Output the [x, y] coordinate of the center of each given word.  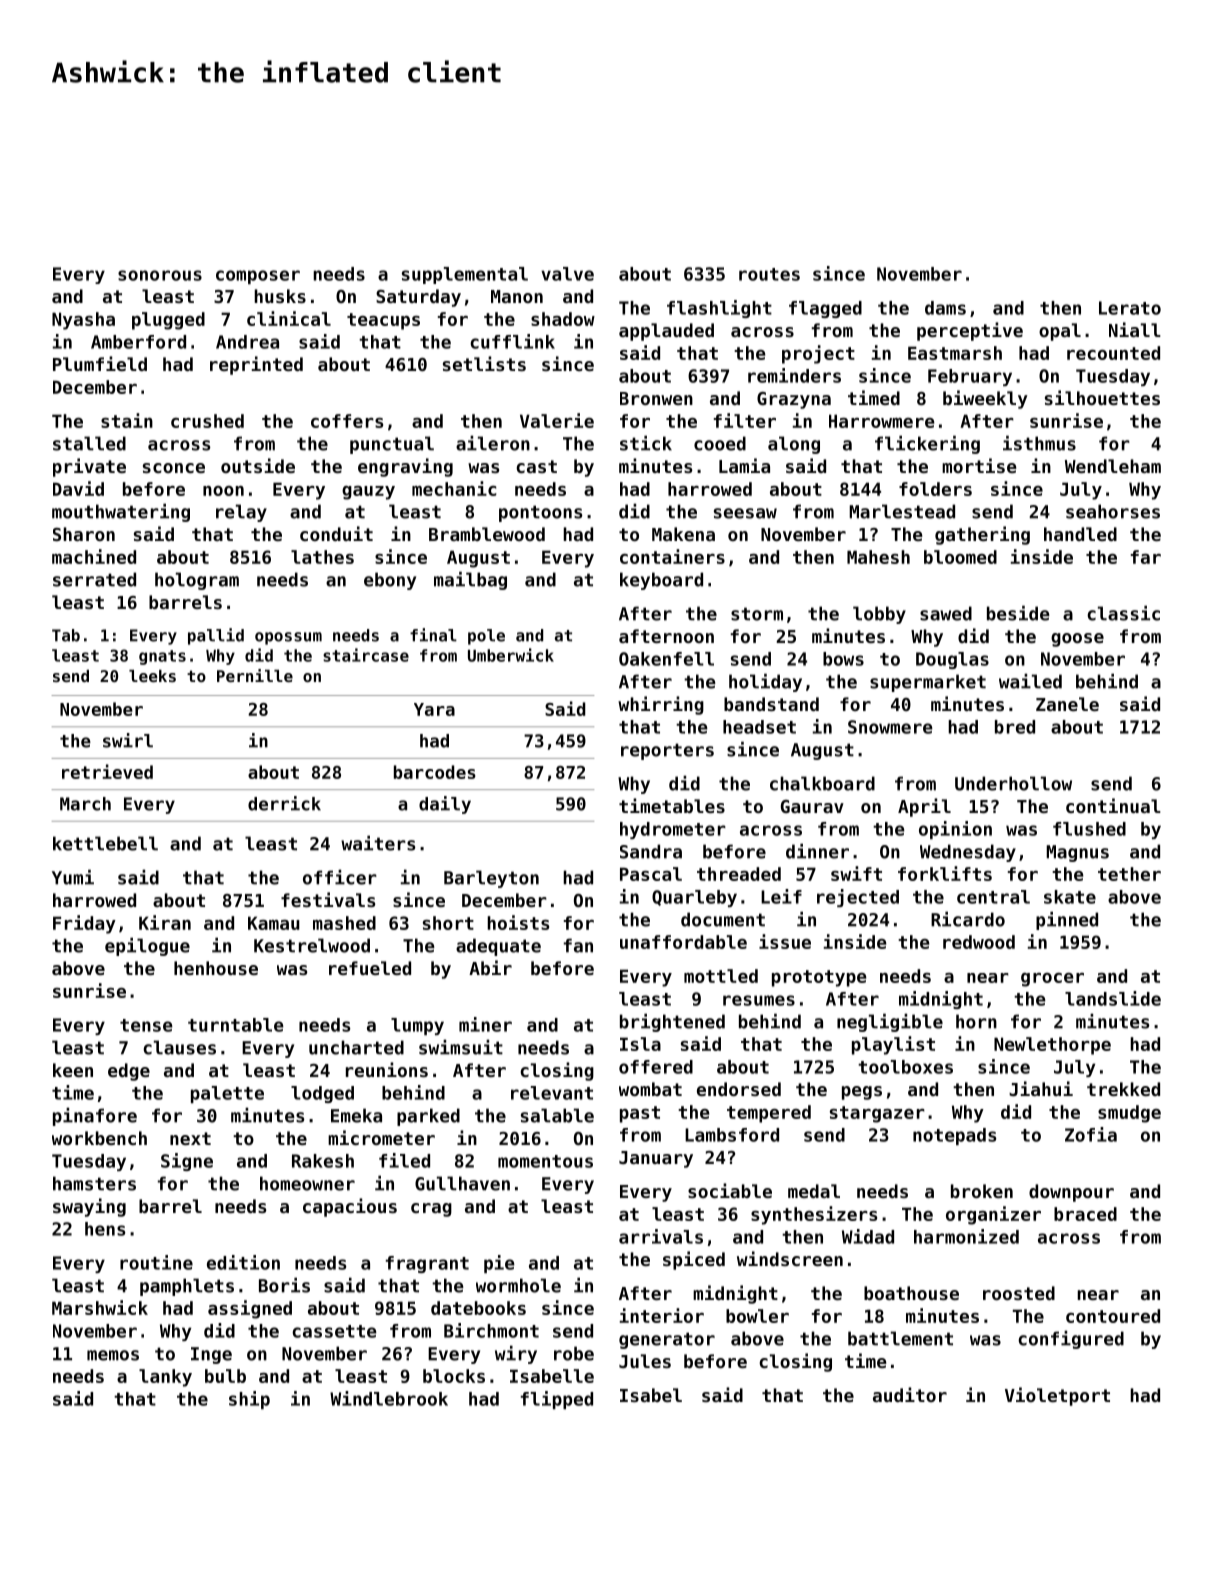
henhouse [216, 968]
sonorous [160, 275]
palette [227, 1094]
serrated [94, 579]
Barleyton [491, 879]
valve [567, 274]
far [1146, 557]
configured [1071, 1339]
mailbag [470, 580]
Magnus [1077, 853]
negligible [890, 1022]
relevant [552, 1093]
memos [113, 1355]
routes [769, 274]
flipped [557, 1400]
